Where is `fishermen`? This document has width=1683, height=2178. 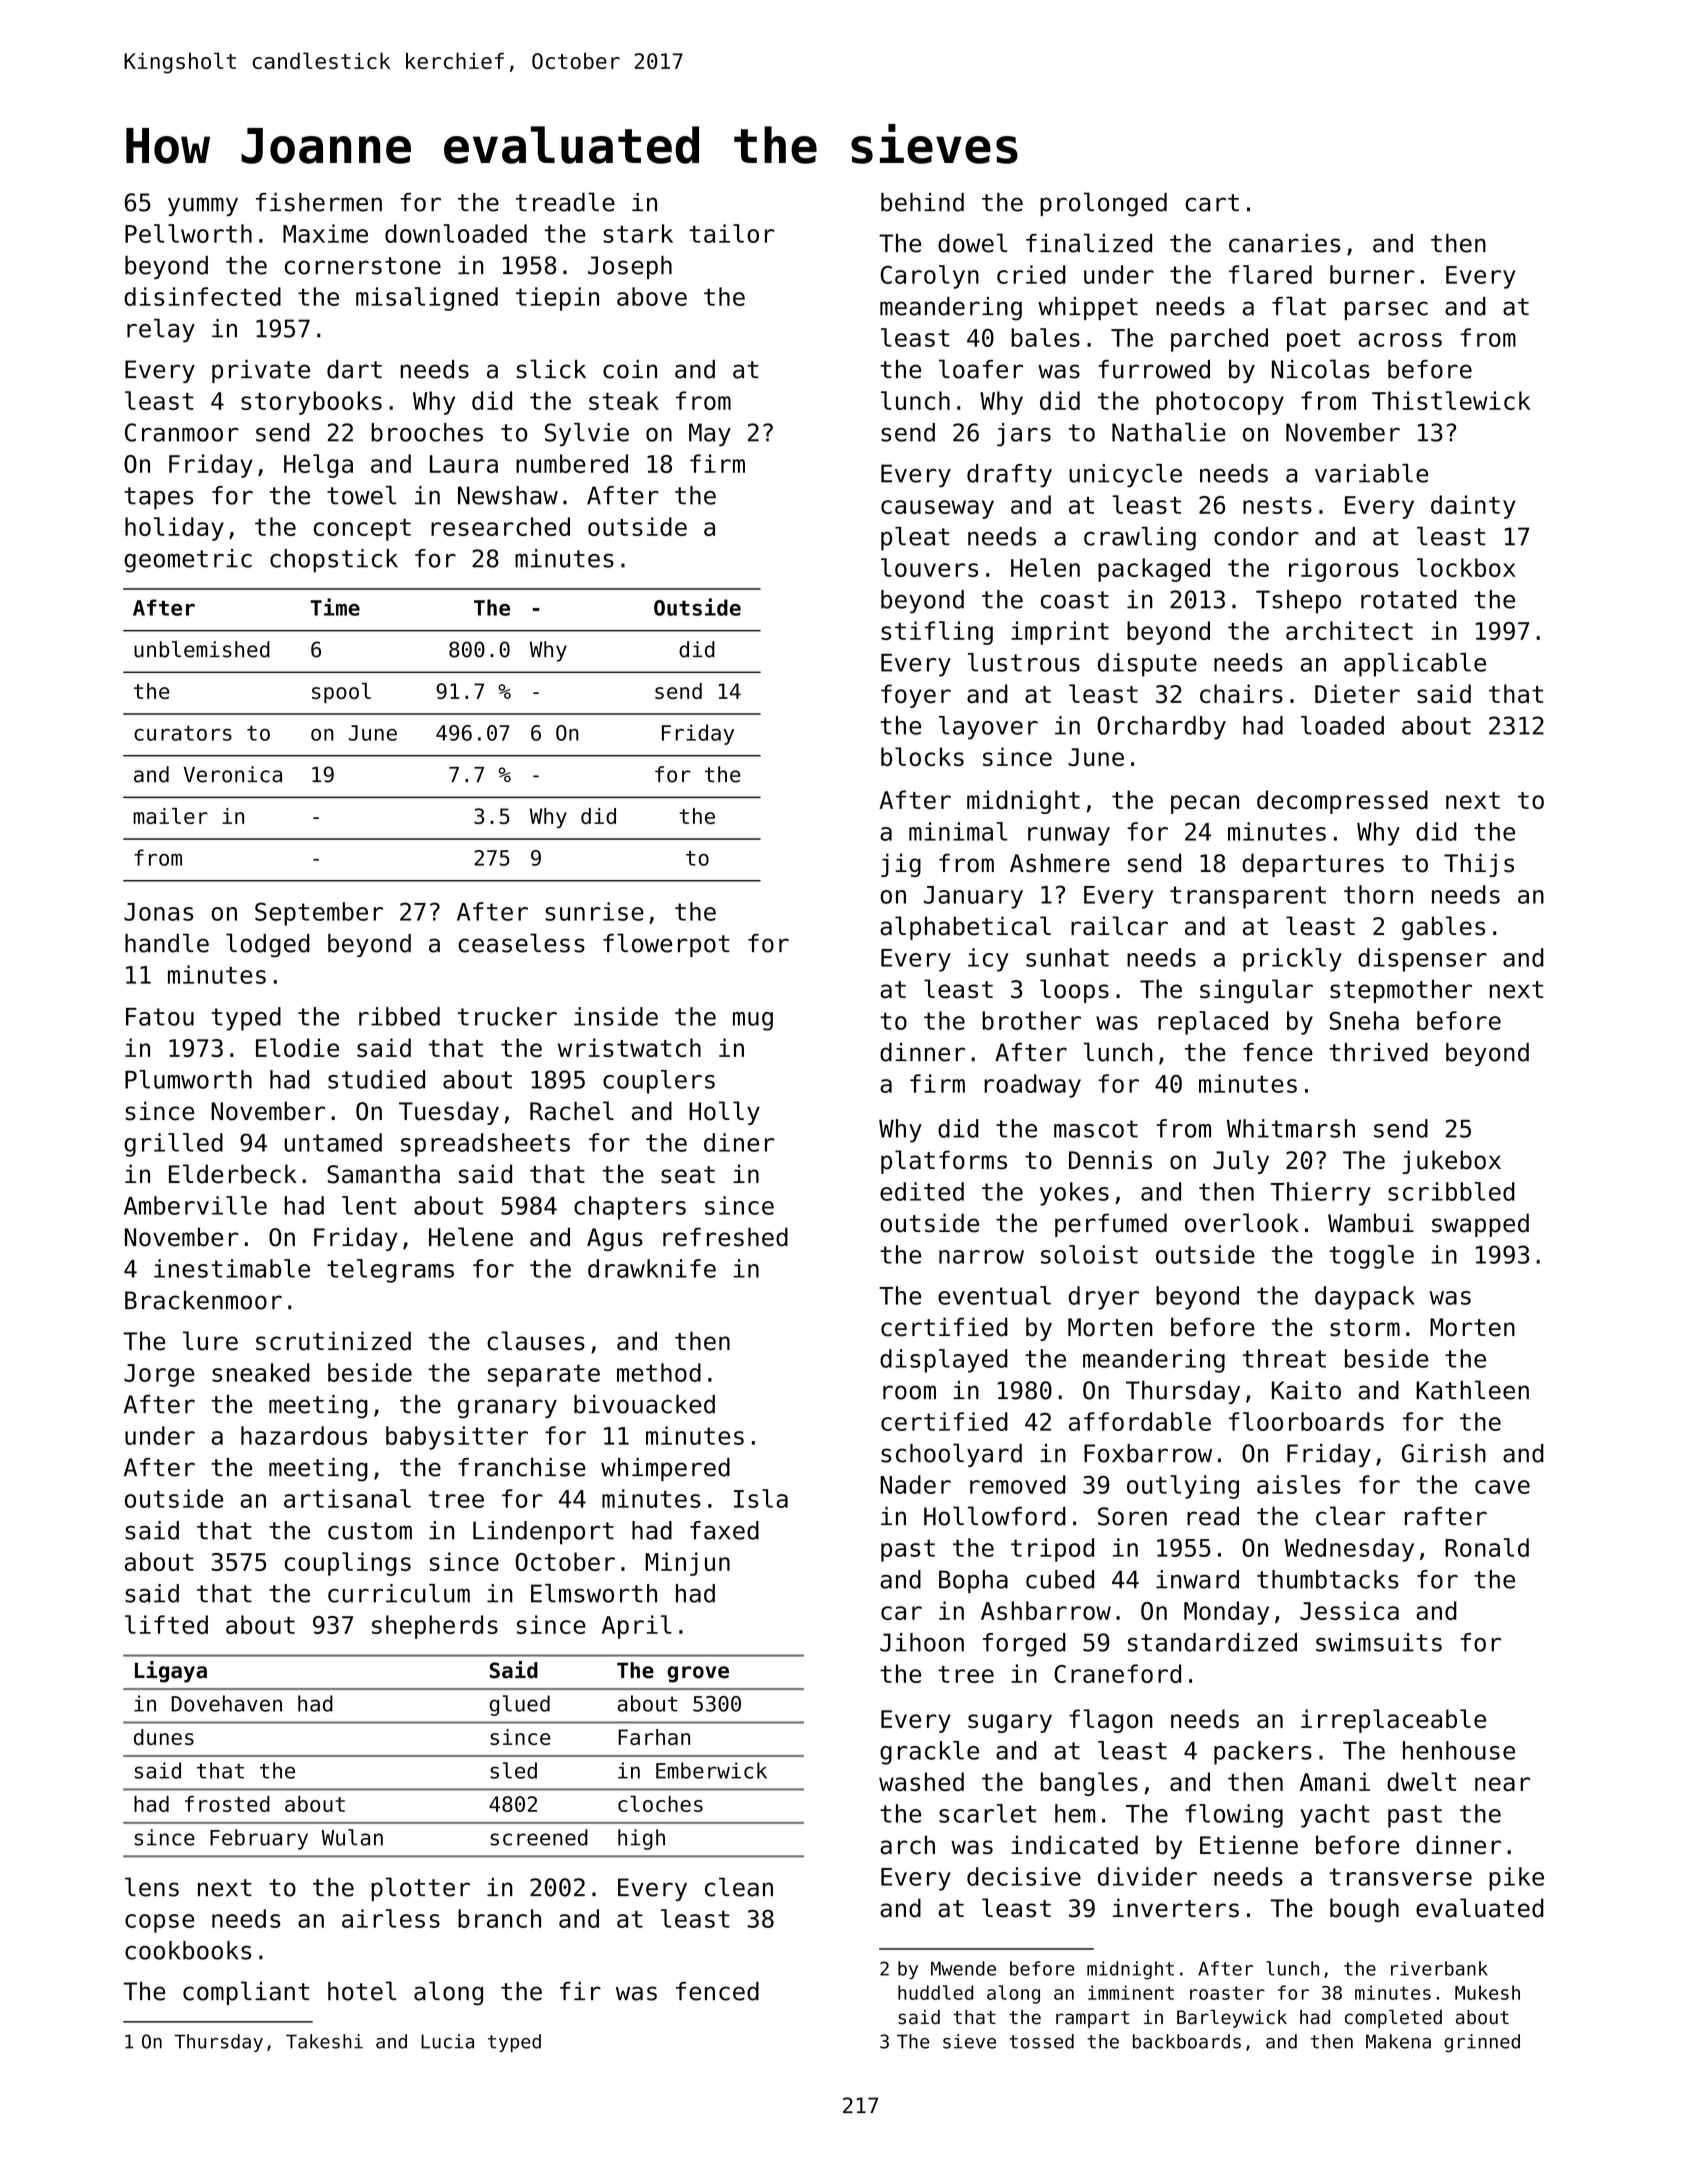 fishermen is located at coordinates (319, 202).
